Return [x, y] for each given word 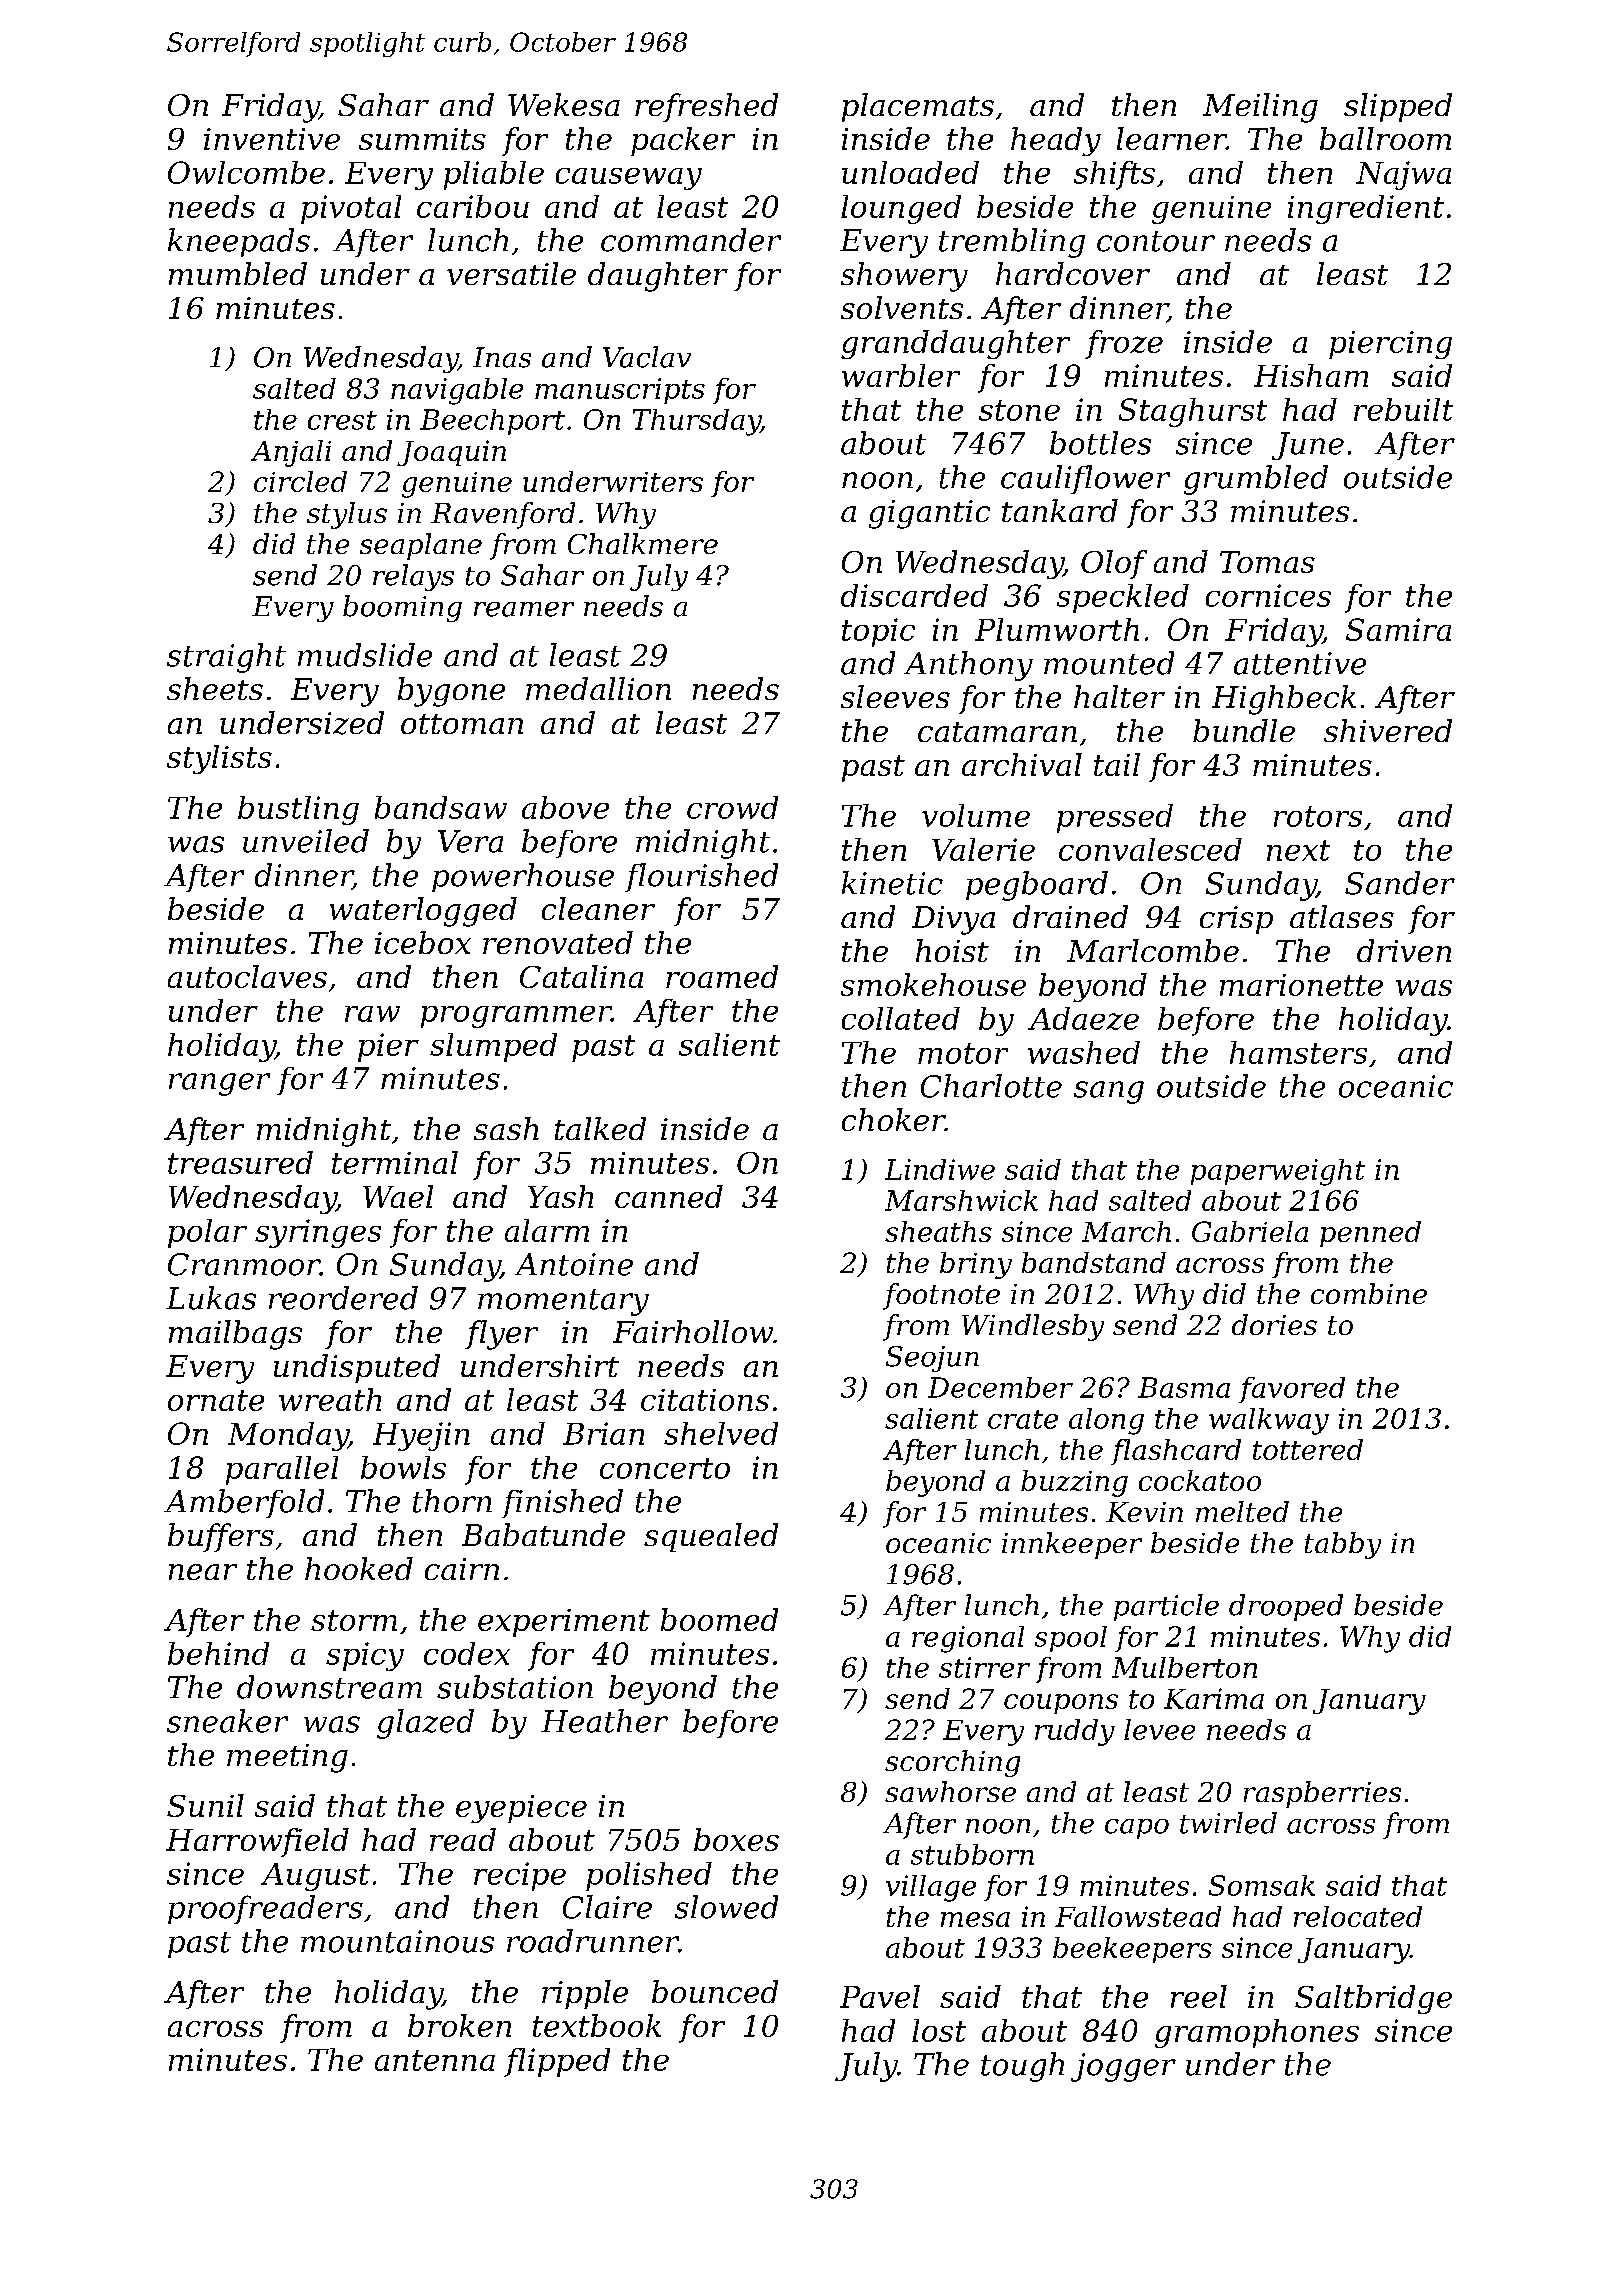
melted [1242, 1511]
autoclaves [247, 976]
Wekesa [564, 104]
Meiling [1260, 108]
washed [1084, 1052]
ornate [216, 1400]
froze [1124, 344]
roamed [722, 976]
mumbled [238, 273]
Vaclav [647, 357]
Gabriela [1250, 1231]
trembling [1012, 243]
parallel [282, 1470]
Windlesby [1033, 1327]
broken [459, 2025]
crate [1023, 1419]
